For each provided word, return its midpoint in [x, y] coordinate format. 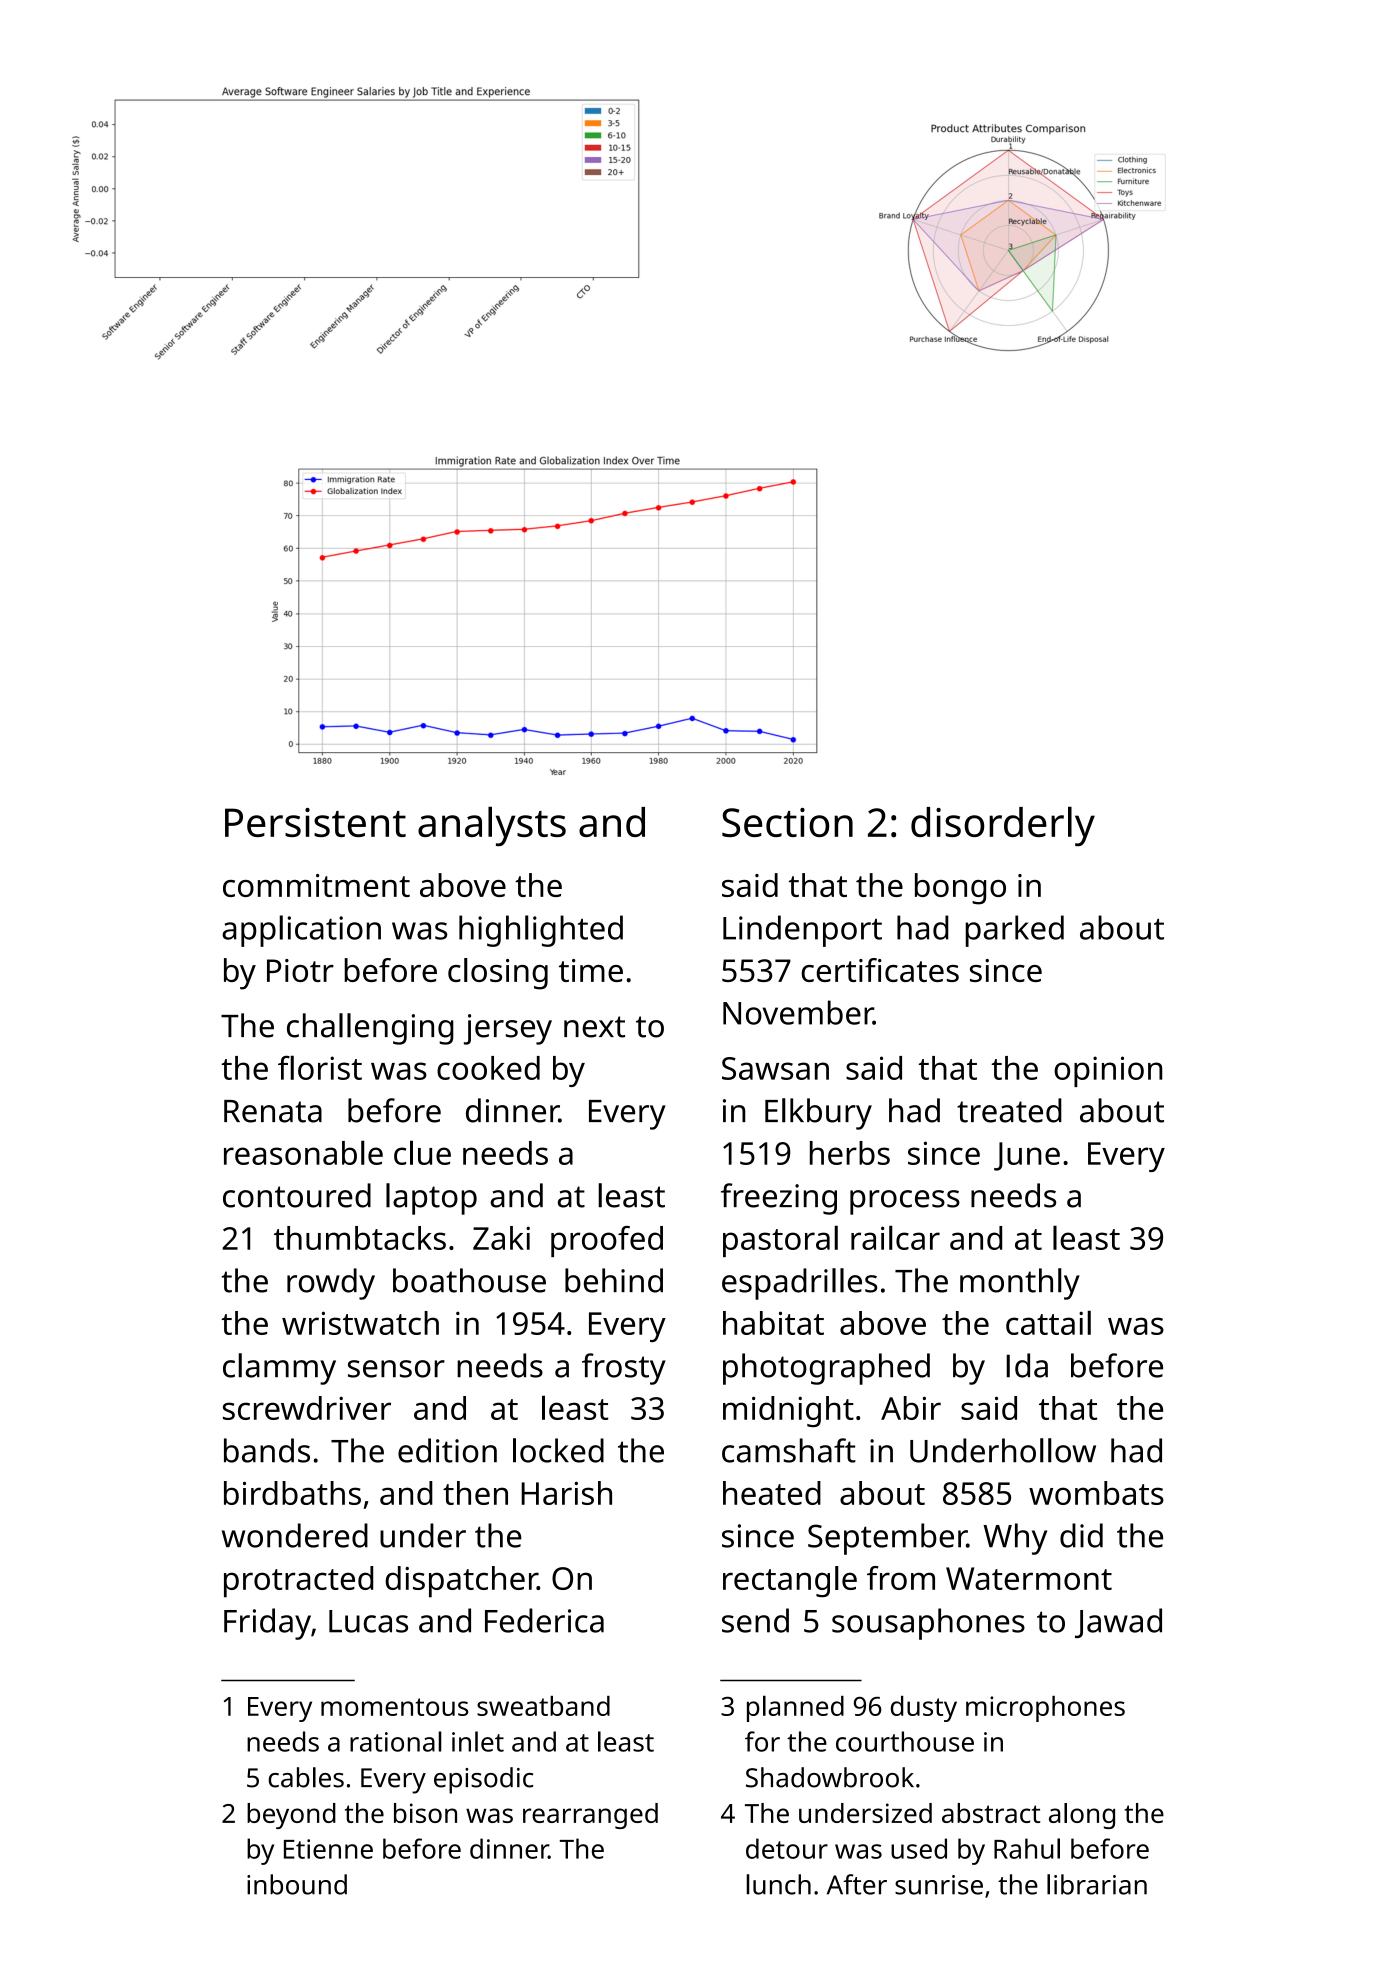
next [594, 1027]
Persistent [315, 822]
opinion [1108, 1071]
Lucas [368, 1621]
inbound [297, 1884]
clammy [279, 1369]
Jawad [1118, 1623]
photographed [826, 1369]
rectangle [790, 1582]
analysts [492, 826]
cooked [488, 1068]
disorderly [1003, 826]
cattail [1048, 1322]
